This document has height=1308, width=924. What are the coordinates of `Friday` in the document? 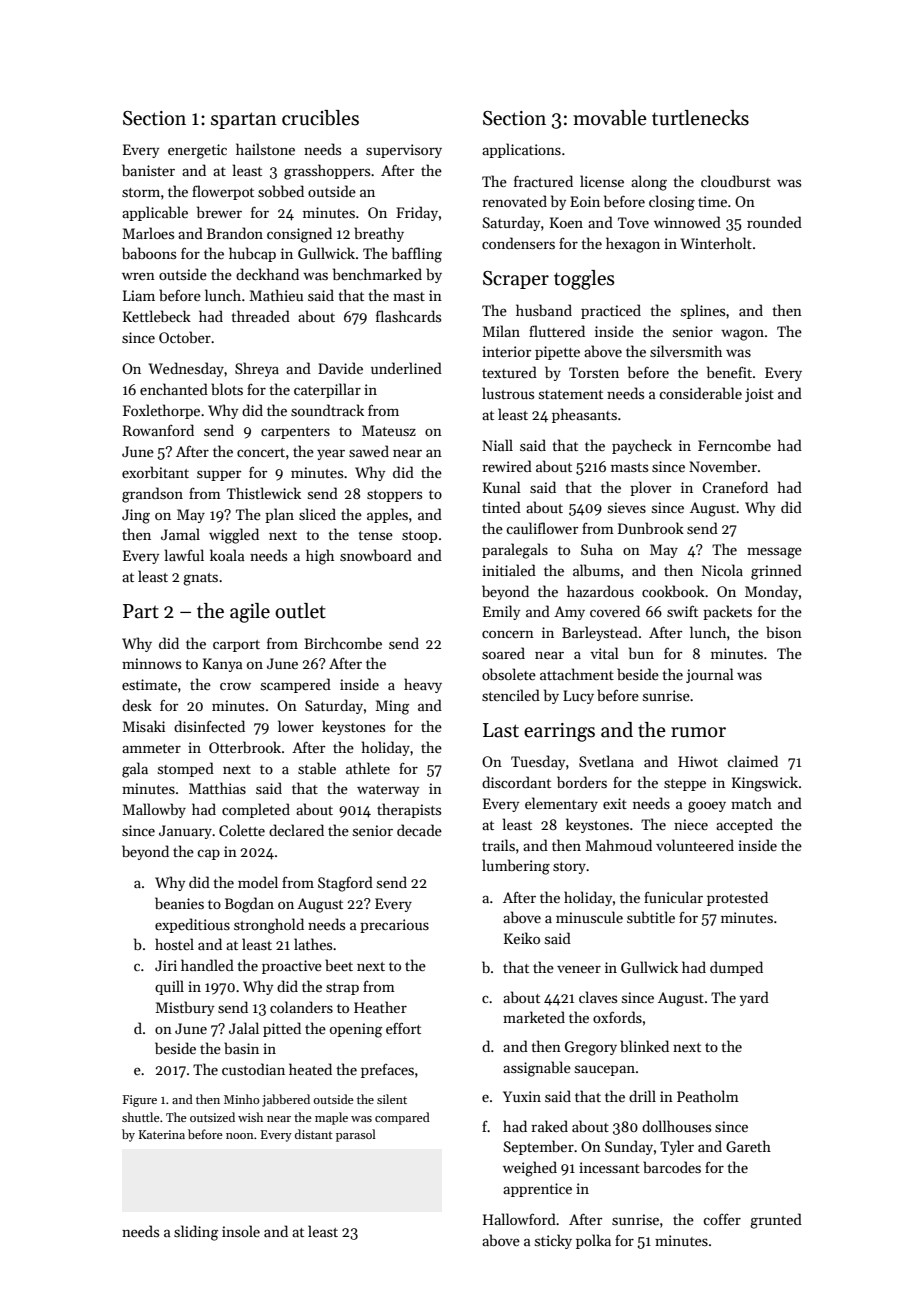 It's located at (417, 213).
